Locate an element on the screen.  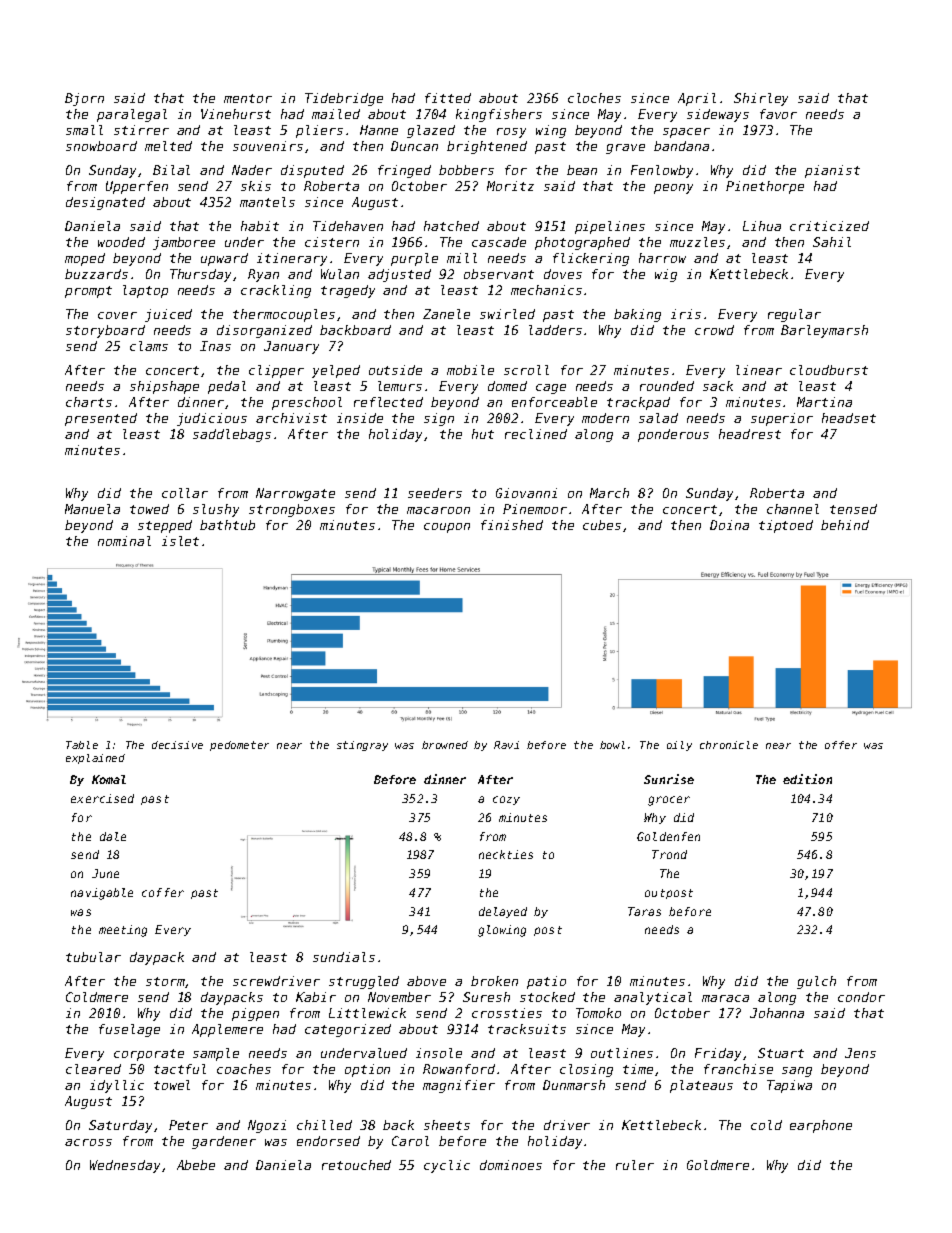
Shirley is located at coordinates (761, 99).
